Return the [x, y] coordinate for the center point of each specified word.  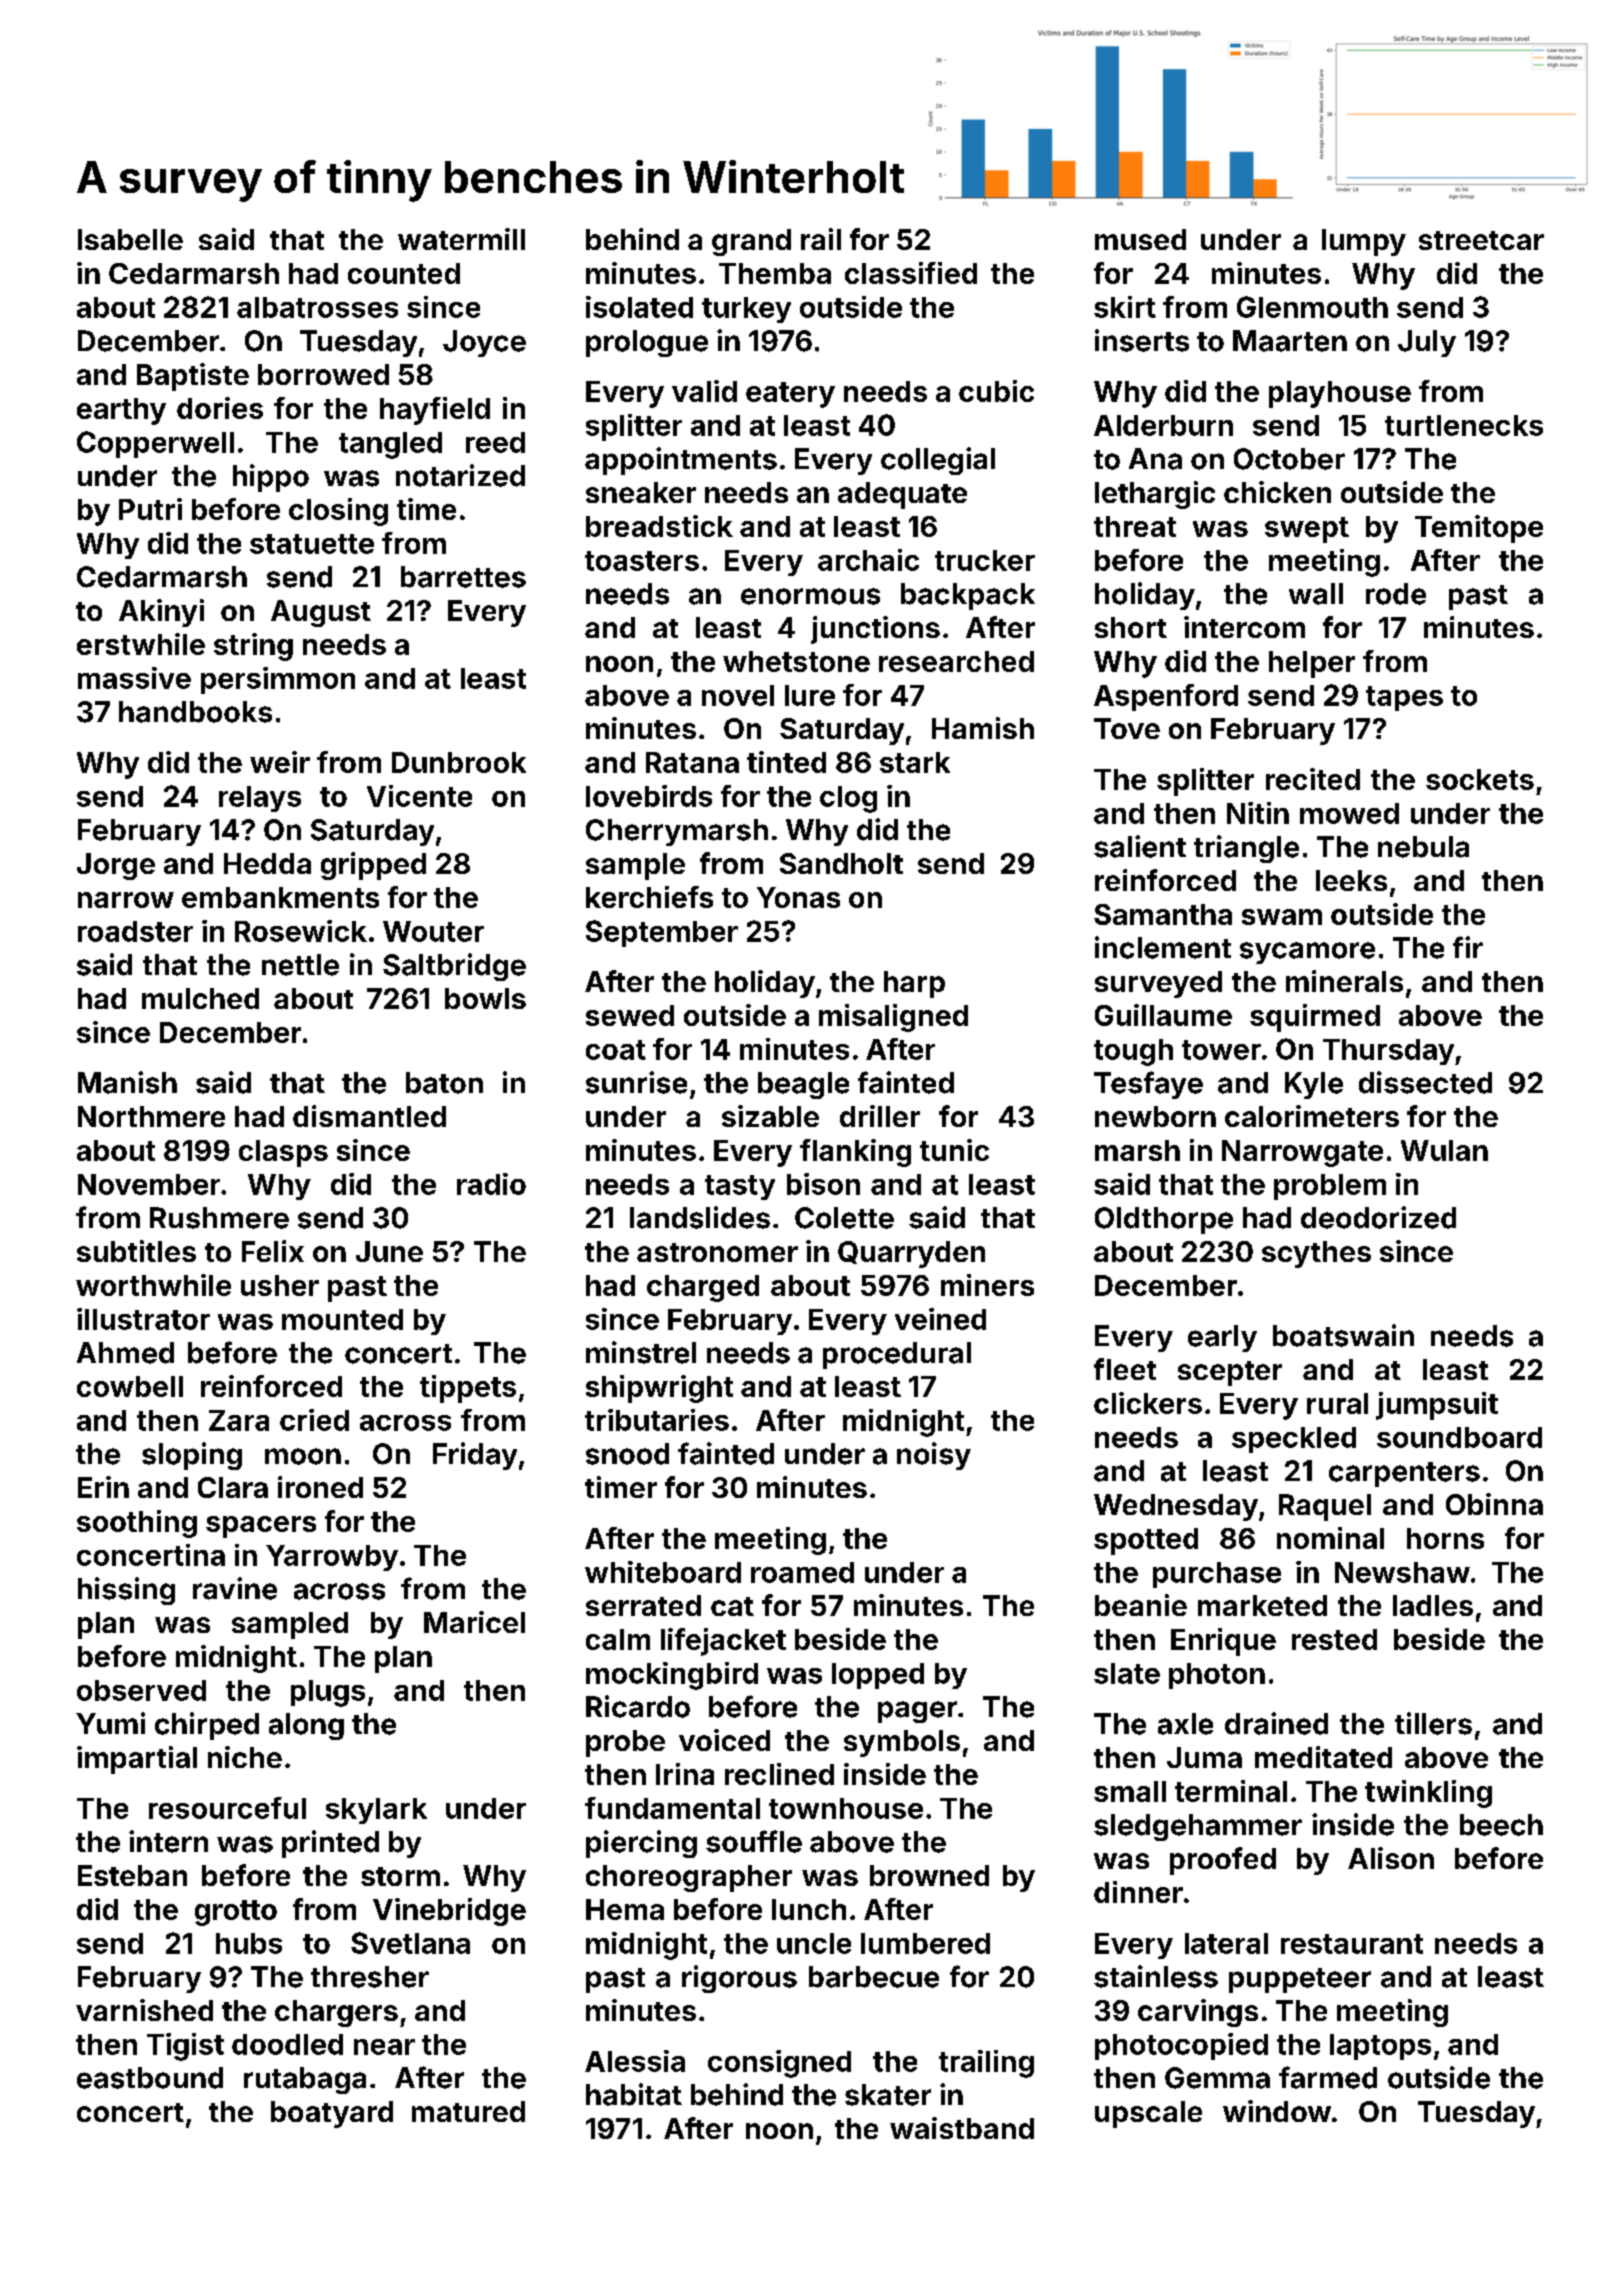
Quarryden [911, 1254]
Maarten [1290, 341]
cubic [996, 391]
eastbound [150, 2078]
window [1277, 2111]
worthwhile [153, 1285]
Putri [150, 509]
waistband [962, 2128]
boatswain [1343, 1335]
